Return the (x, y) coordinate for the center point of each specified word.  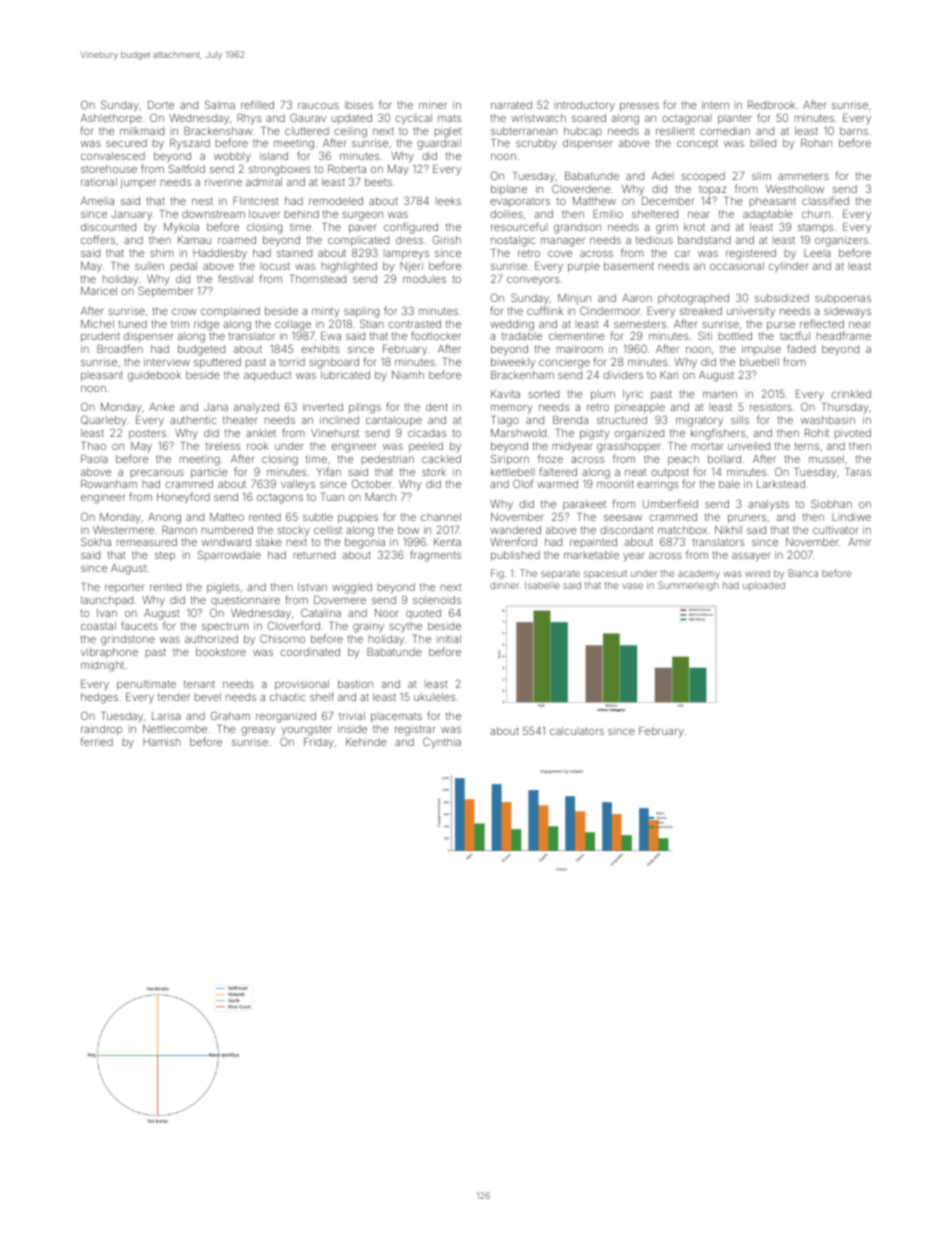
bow (408, 530)
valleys (298, 485)
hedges (99, 698)
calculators (577, 731)
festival (236, 278)
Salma (220, 104)
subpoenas (843, 299)
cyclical (413, 119)
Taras (858, 472)
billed (763, 143)
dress (409, 240)
